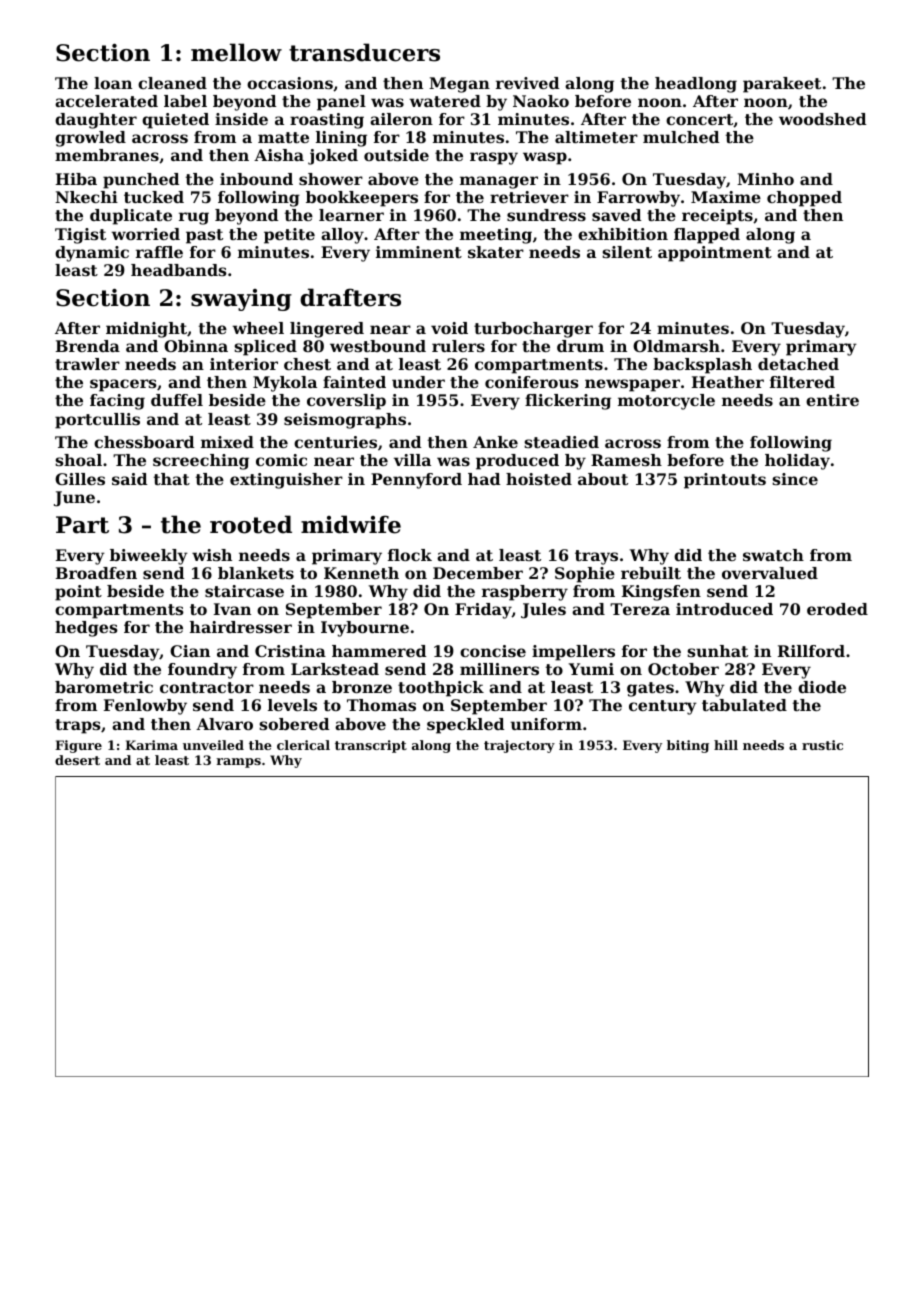 The image size is (924, 1308). What do you see at coordinates (804, 199) in the document?
I see `chopped` at bounding box center [804, 199].
